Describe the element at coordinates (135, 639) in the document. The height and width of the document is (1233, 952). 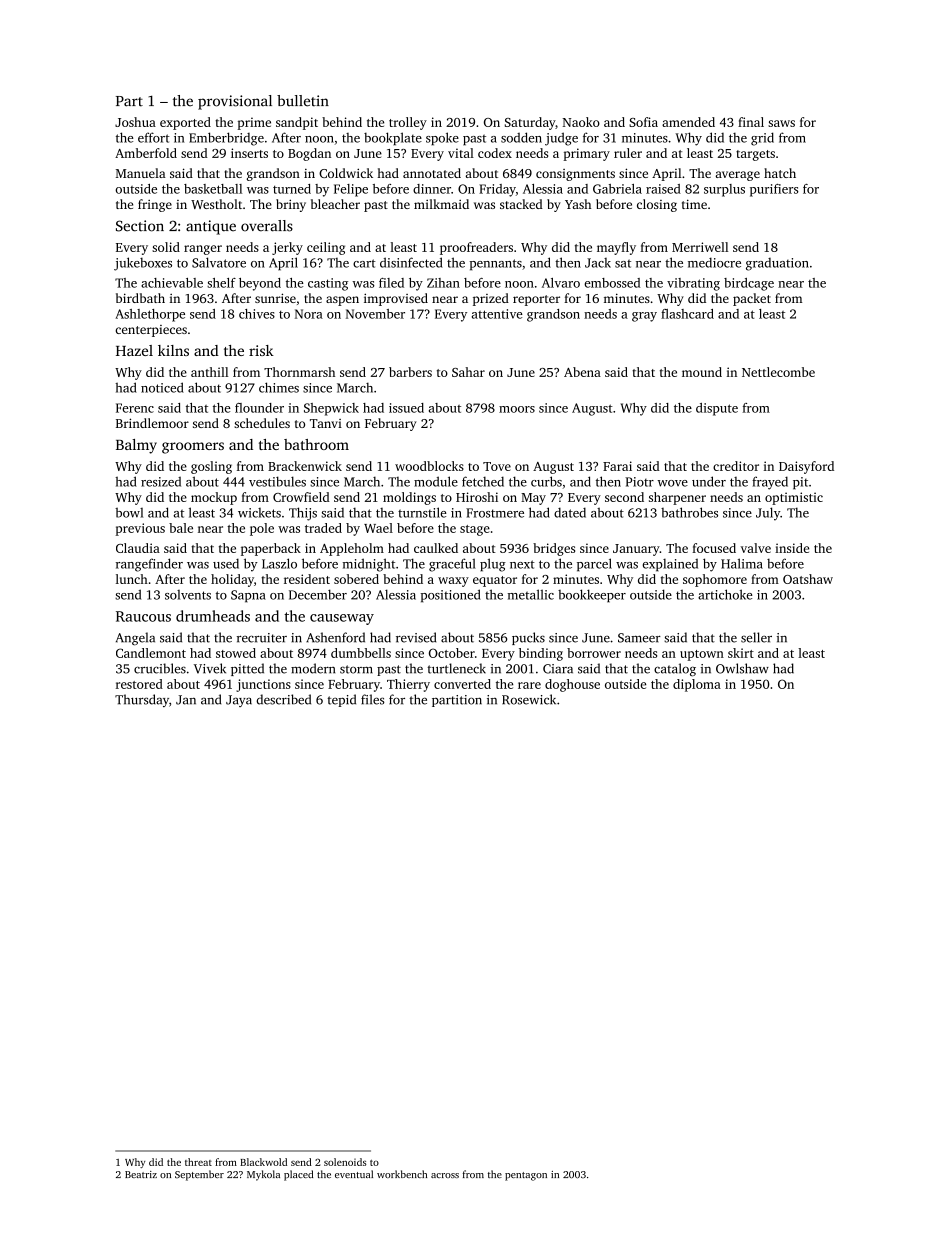
I see `Angela` at that location.
